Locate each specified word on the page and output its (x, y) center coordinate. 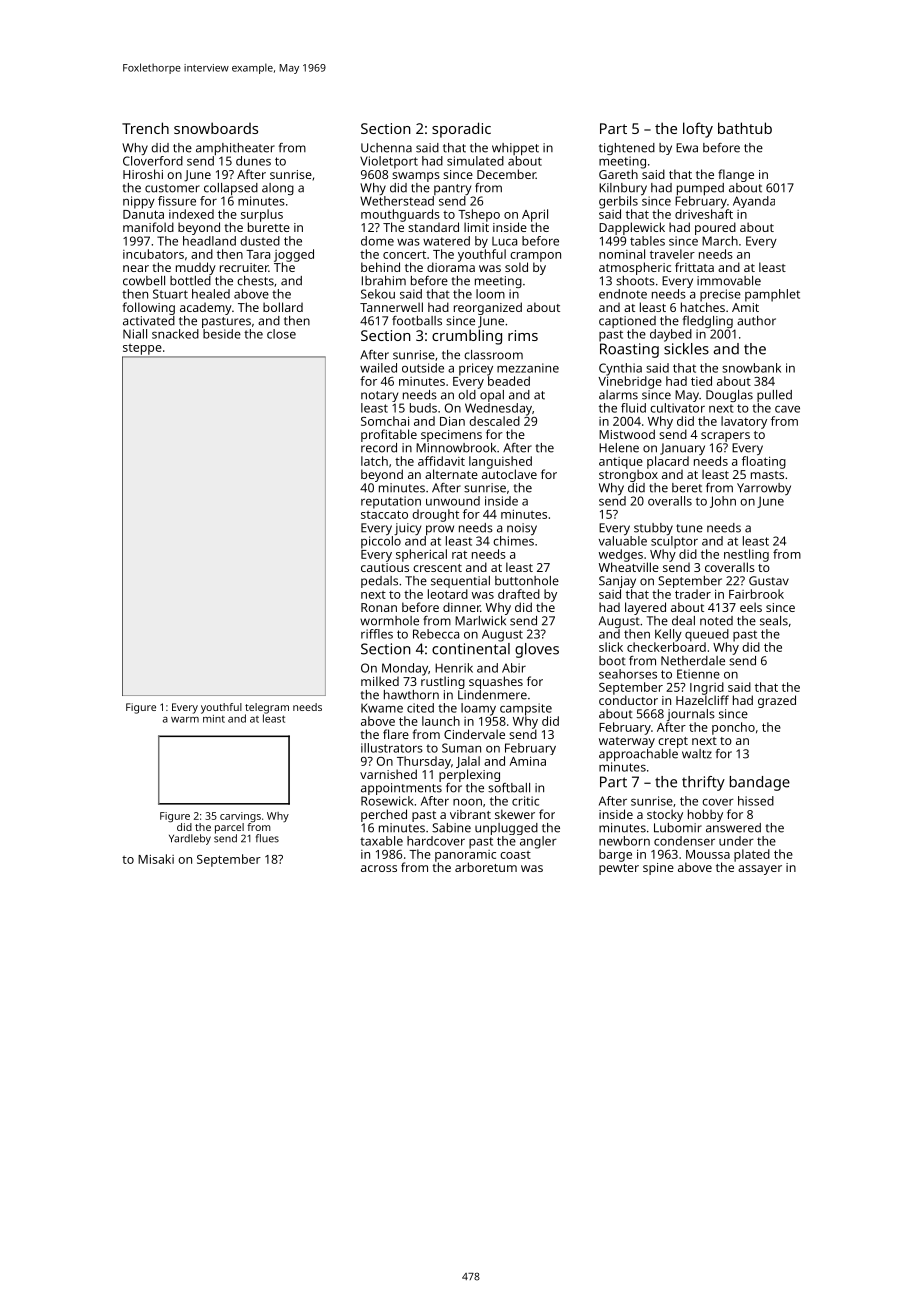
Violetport (389, 162)
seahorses (628, 674)
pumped (700, 189)
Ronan (379, 607)
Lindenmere (492, 695)
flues (267, 838)
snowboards (216, 128)
